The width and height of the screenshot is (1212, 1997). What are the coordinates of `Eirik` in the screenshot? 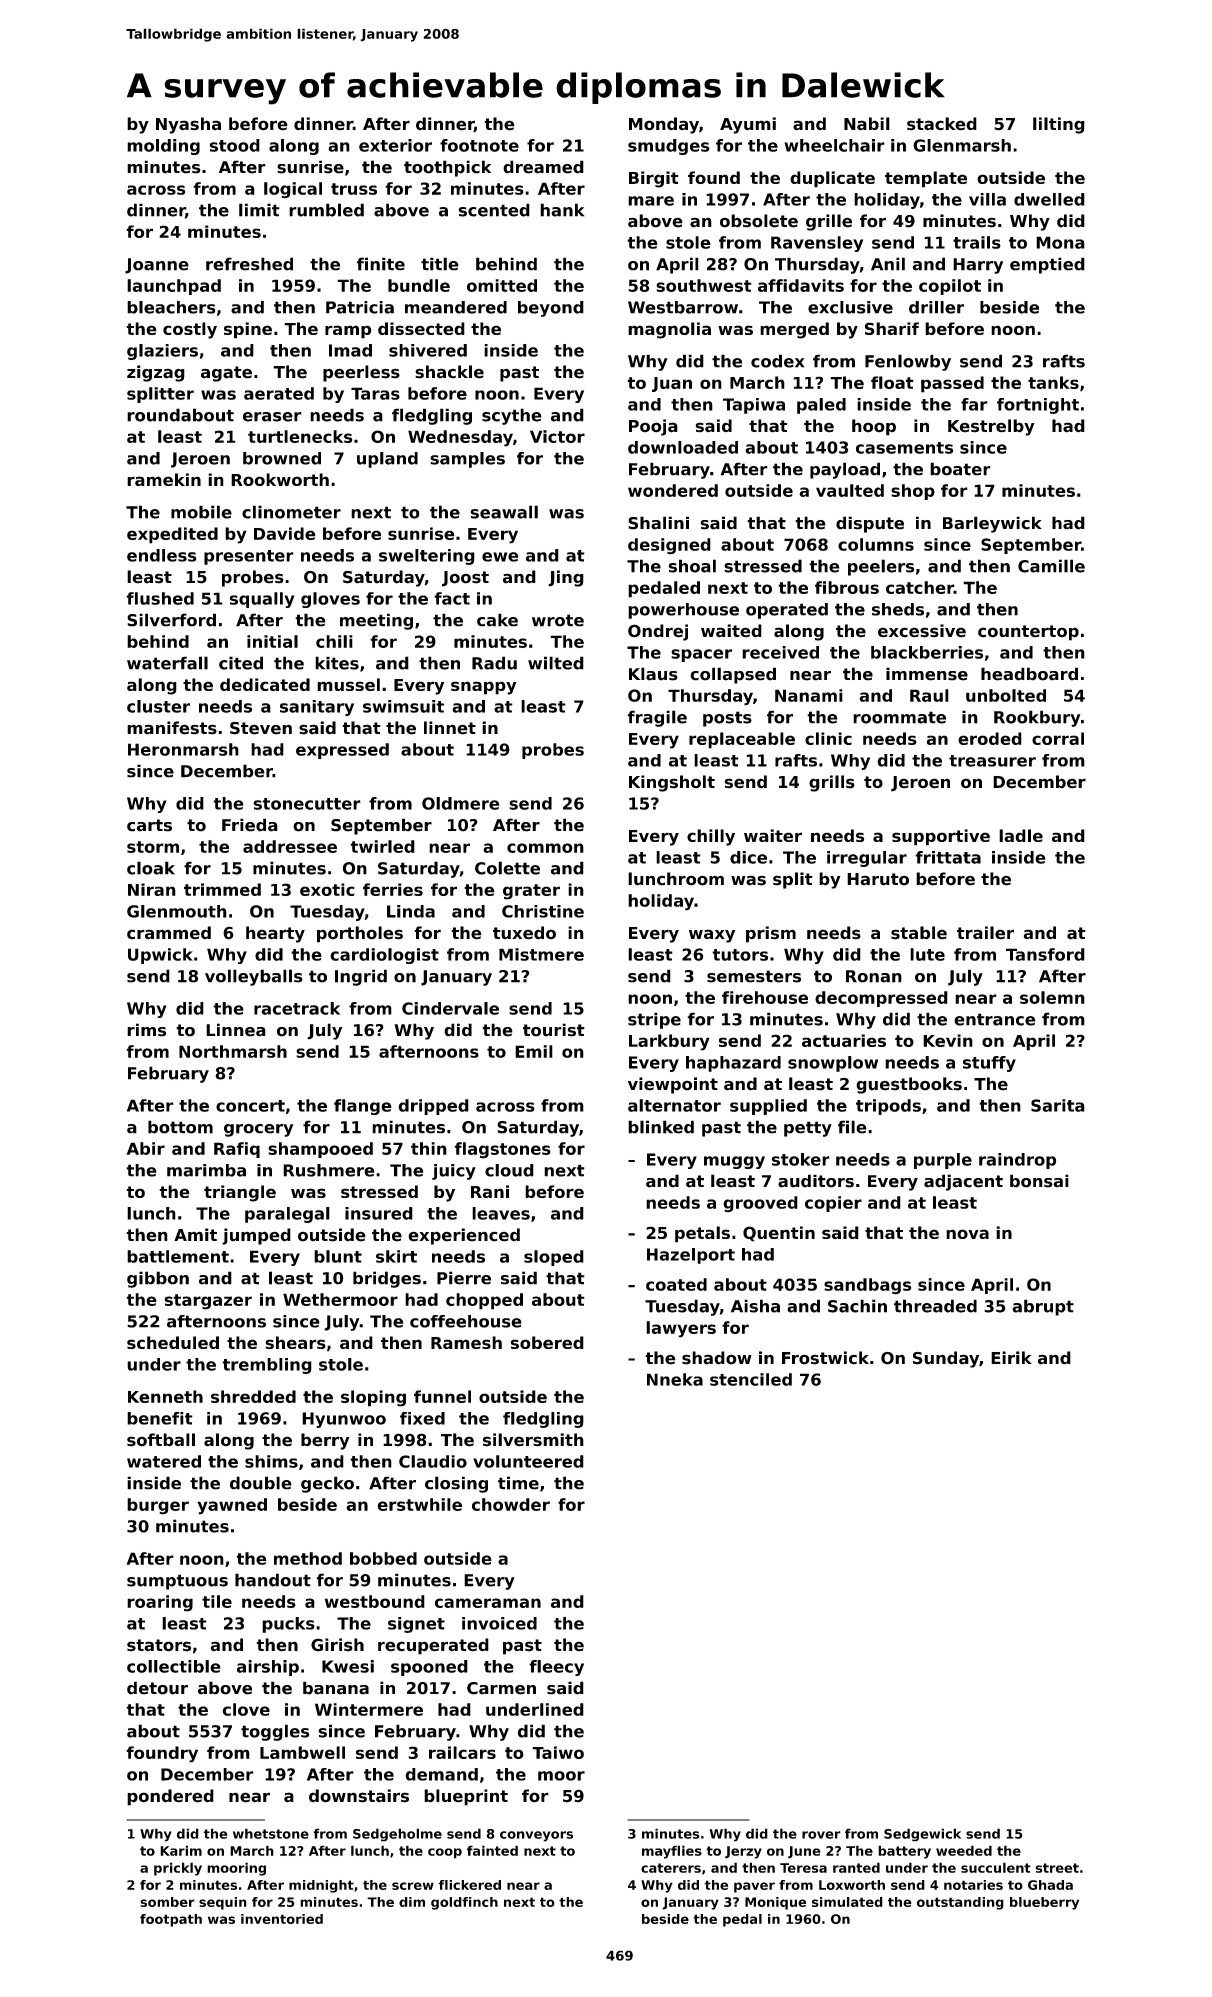 It's located at (1011, 1357).
